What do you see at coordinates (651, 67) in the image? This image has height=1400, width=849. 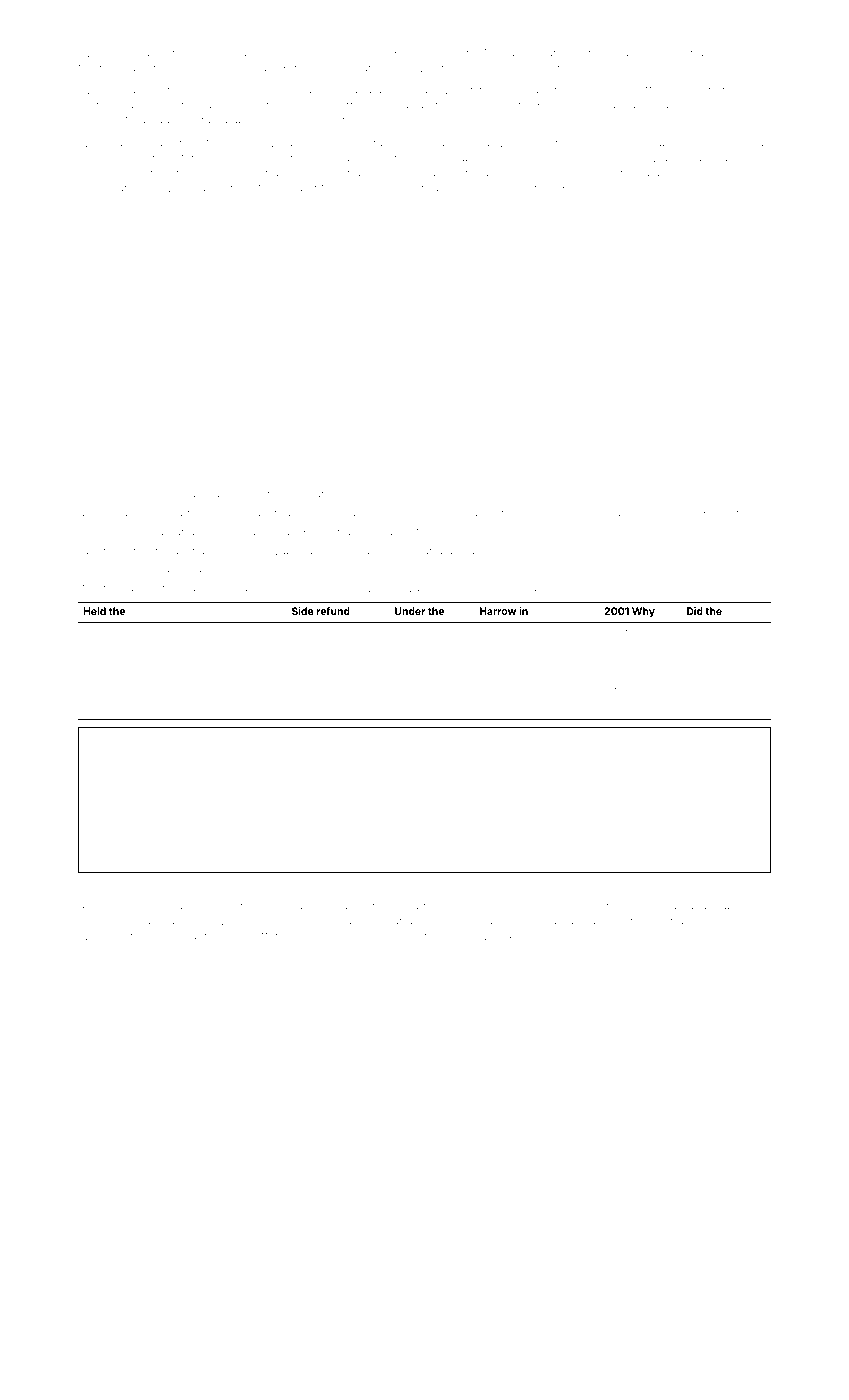 I see `Gladestead` at bounding box center [651, 67].
